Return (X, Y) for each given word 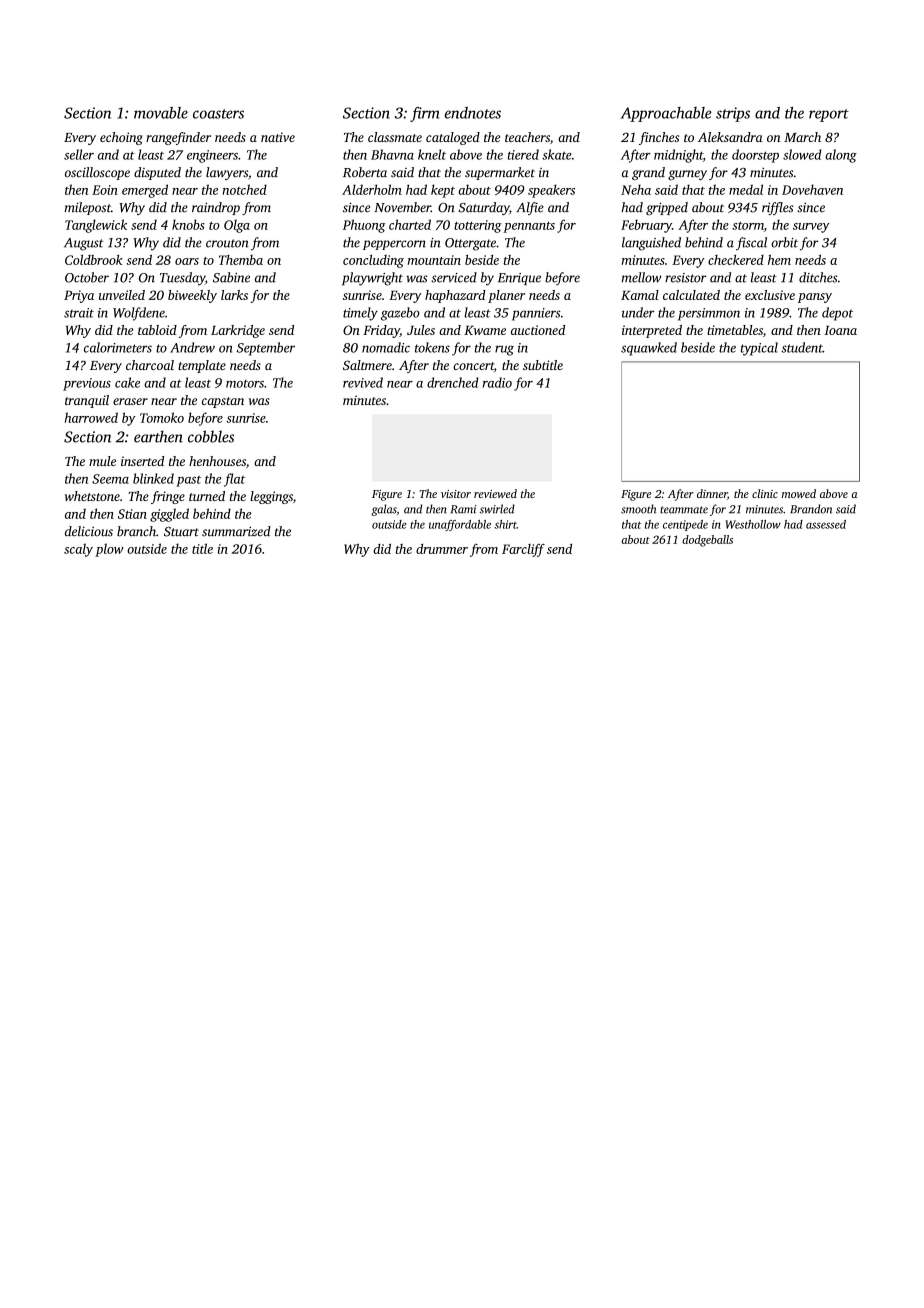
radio (497, 382)
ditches (818, 277)
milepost (87, 208)
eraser (130, 401)
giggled (169, 515)
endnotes (473, 113)
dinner (712, 493)
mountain (434, 260)
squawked (649, 349)
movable (161, 113)
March (802, 137)
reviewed (495, 493)
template (202, 366)
